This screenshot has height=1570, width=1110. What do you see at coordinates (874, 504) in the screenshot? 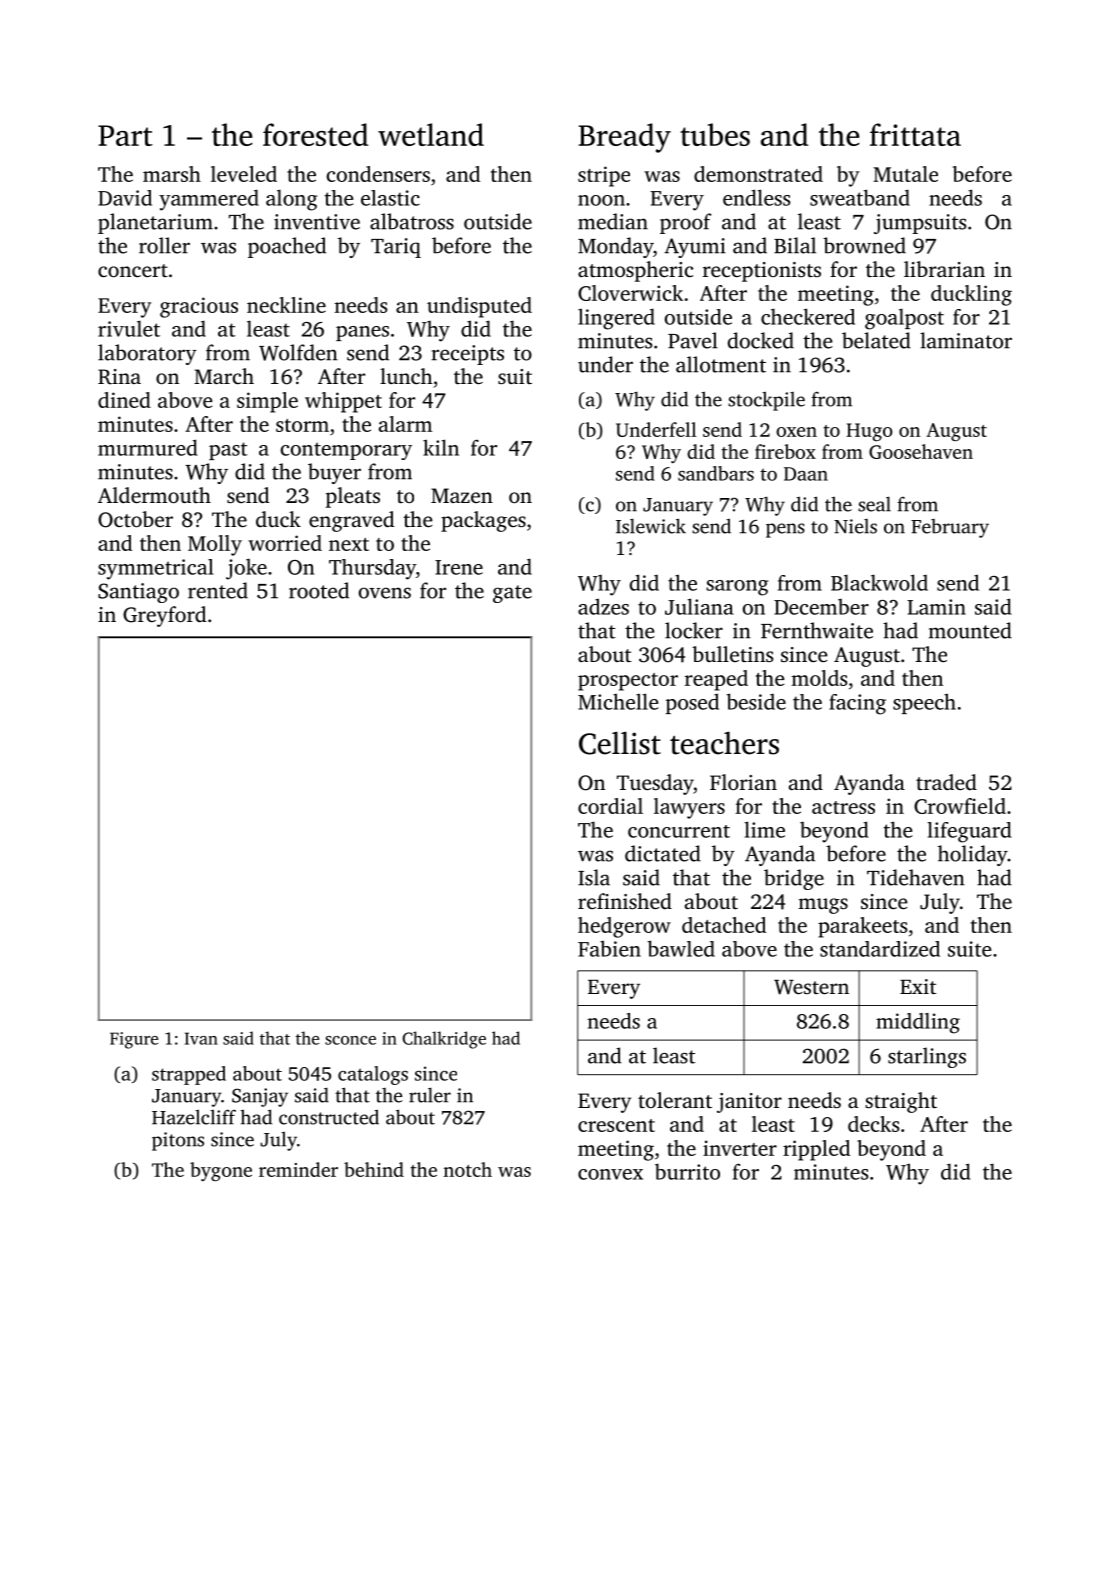
I see `seal` at bounding box center [874, 504].
